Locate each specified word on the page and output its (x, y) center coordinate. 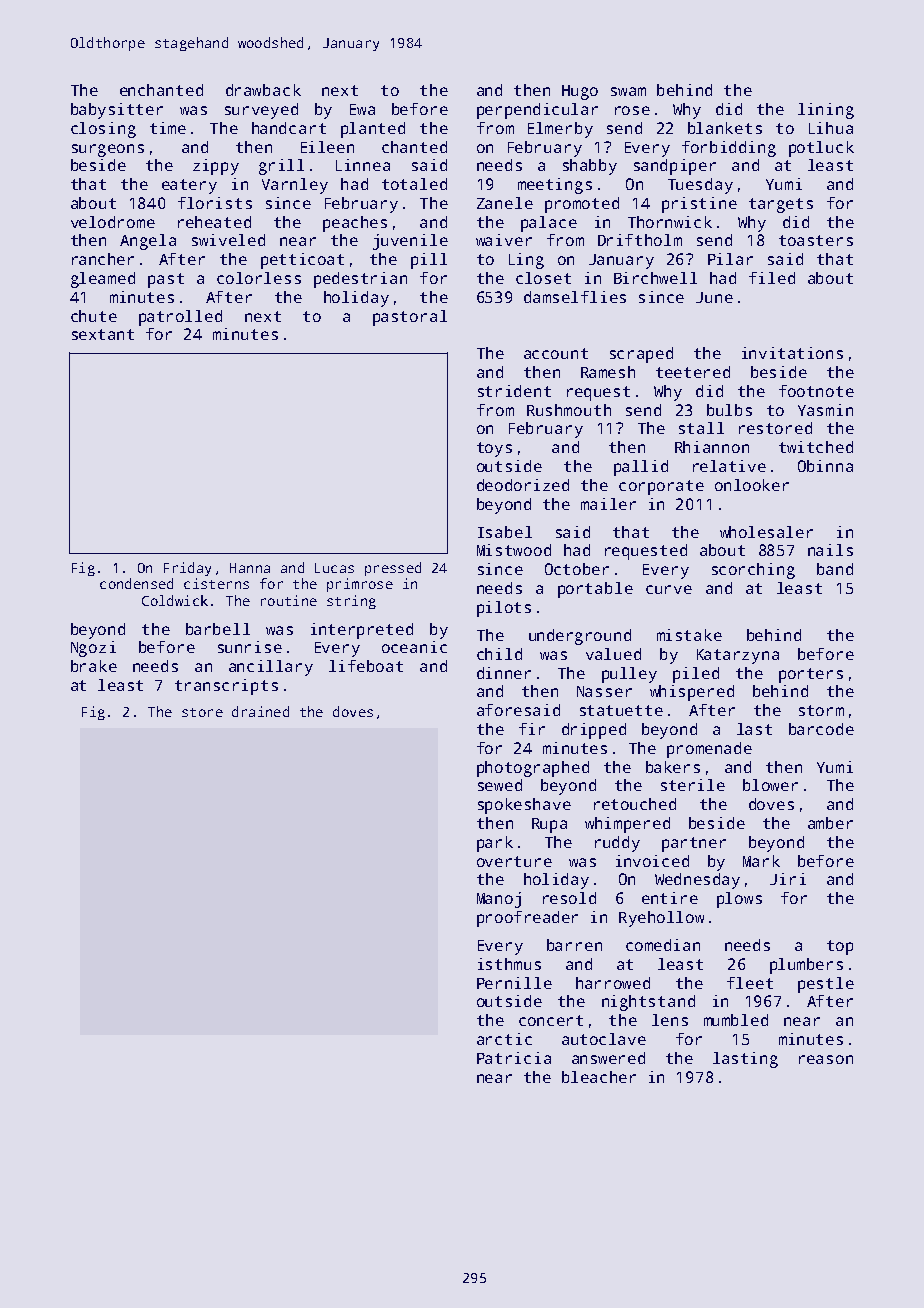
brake (94, 666)
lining (826, 111)
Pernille (514, 983)
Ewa (362, 109)
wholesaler (766, 532)
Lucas (334, 568)
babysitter (117, 111)
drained (260, 711)
